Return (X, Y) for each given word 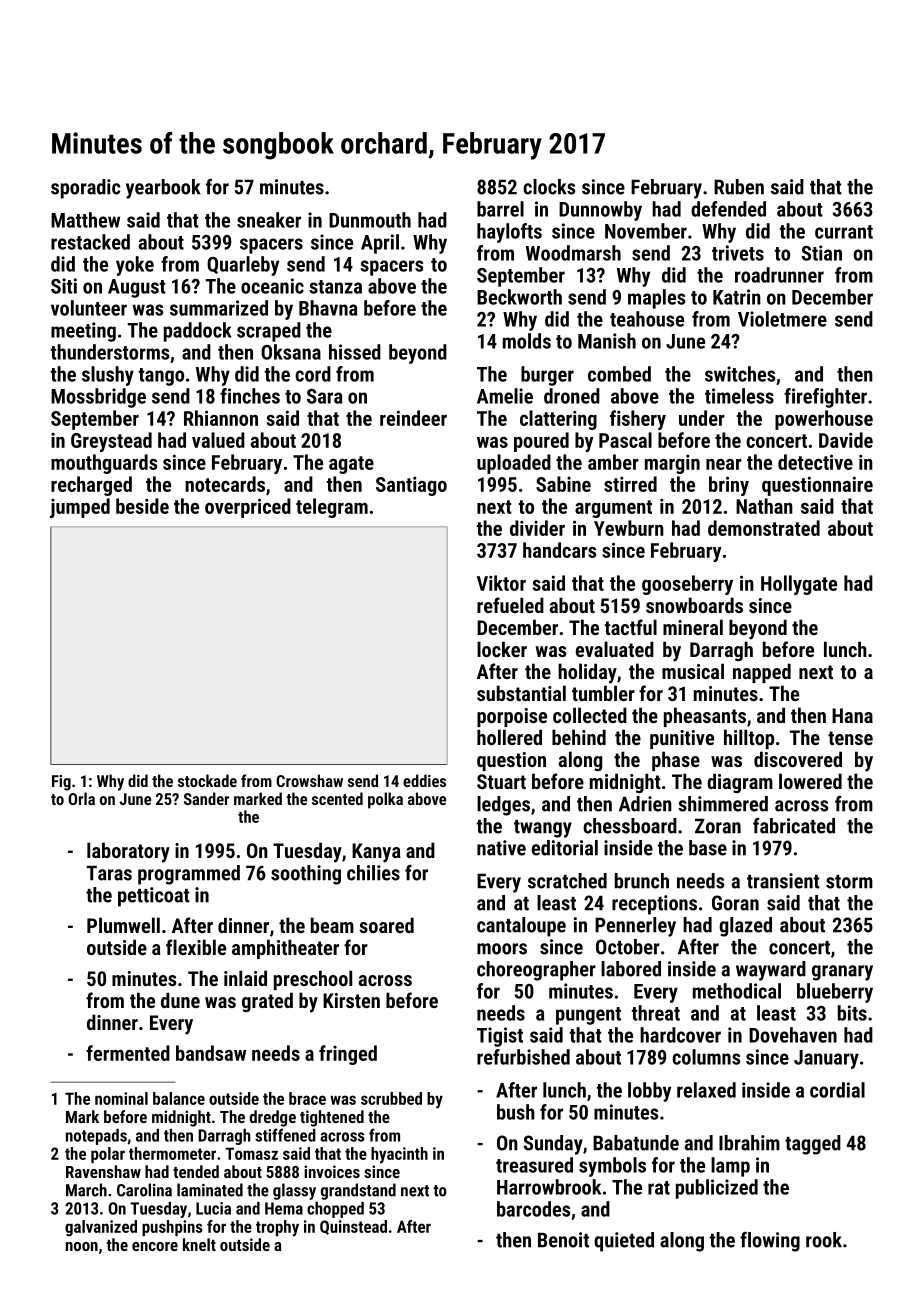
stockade (207, 780)
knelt (199, 1244)
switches (740, 374)
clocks (549, 187)
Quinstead (353, 1227)
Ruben (739, 187)
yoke (135, 266)
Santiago (411, 486)
